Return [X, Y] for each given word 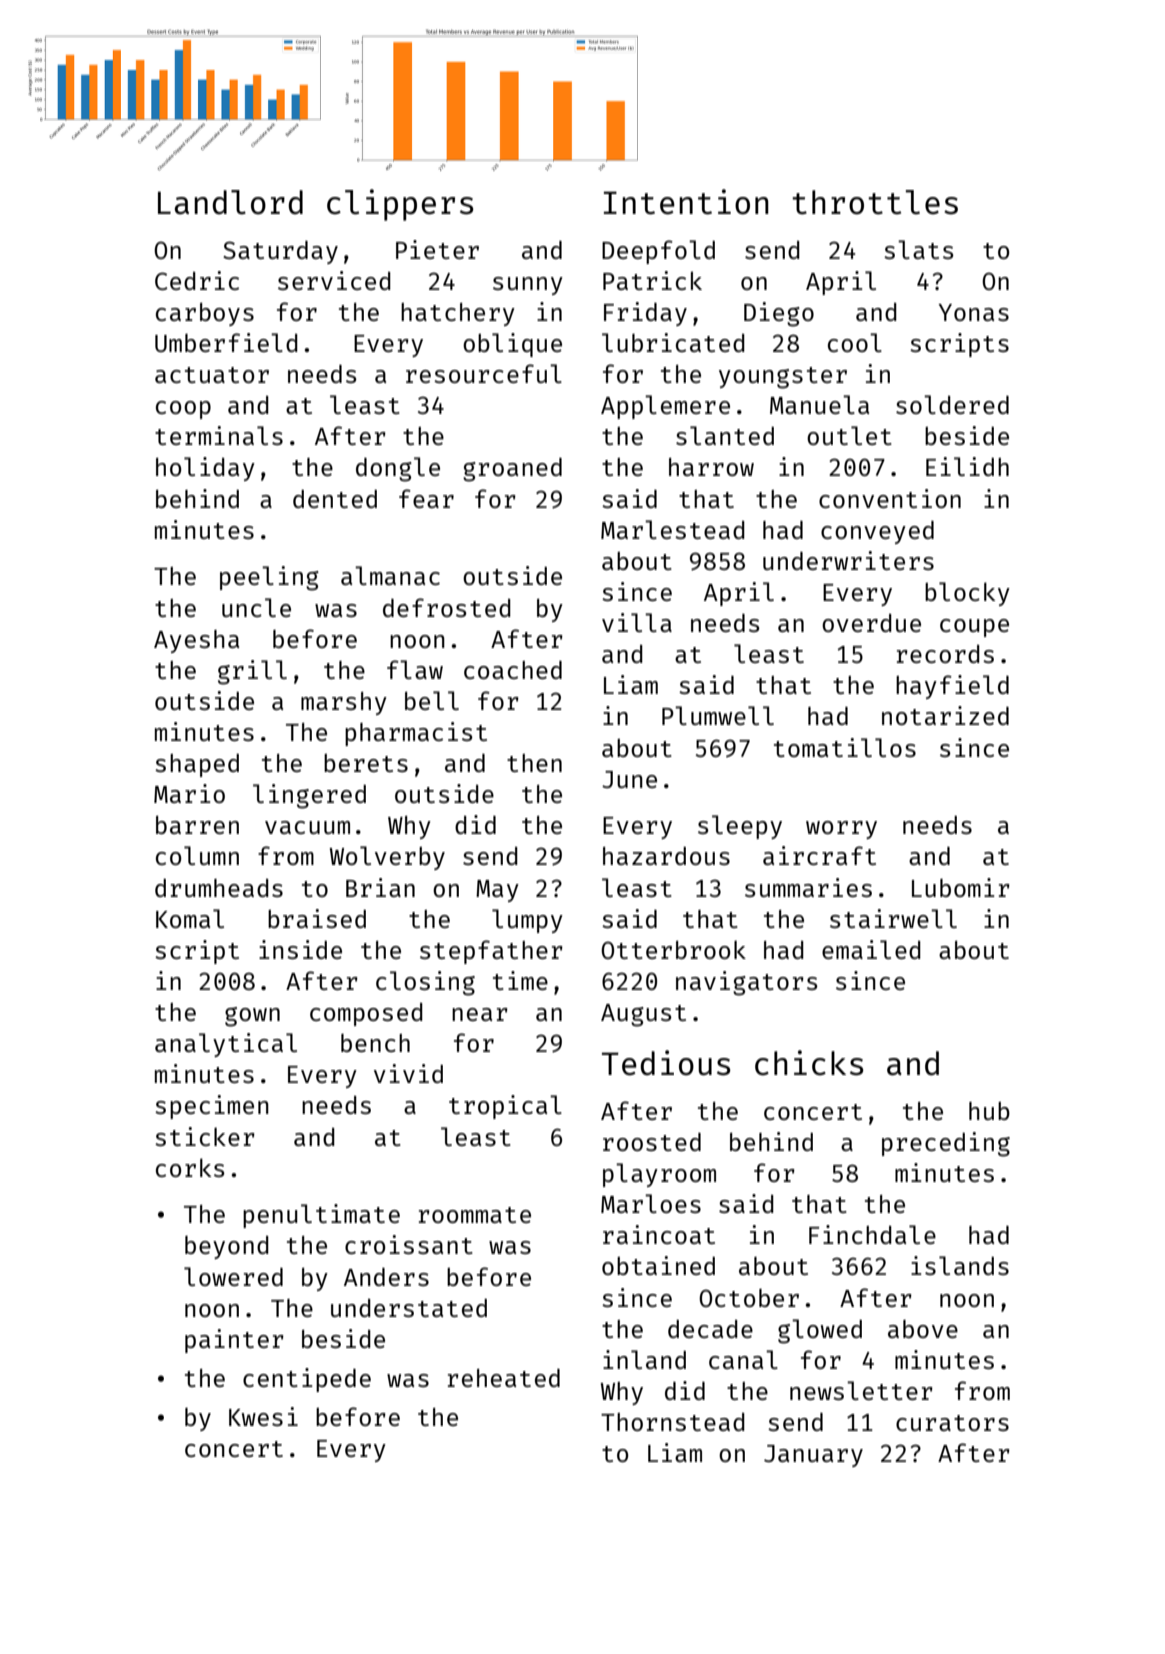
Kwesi [263, 1416]
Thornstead [673, 1422]
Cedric [197, 280]
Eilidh [967, 466]
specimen [212, 1107]
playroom [659, 1175]
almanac [390, 575]
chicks [809, 1063]
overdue [871, 623]
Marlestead [673, 529]
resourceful [484, 373]
